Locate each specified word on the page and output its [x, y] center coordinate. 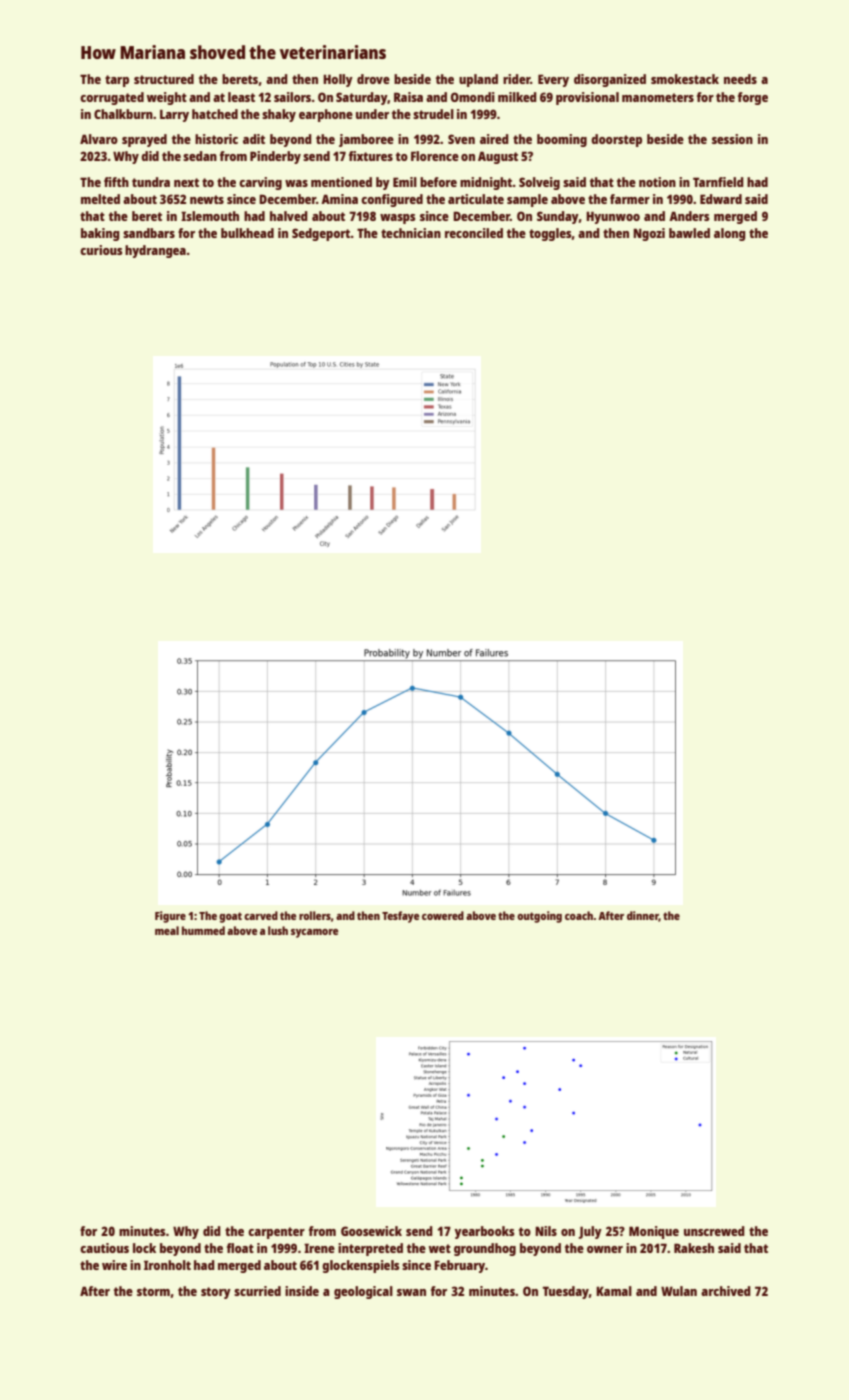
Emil [405, 182]
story [216, 1293]
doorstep [616, 140]
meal [167, 930]
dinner [643, 916]
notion [657, 182]
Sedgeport [321, 234]
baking [100, 234]
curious [101, 250]
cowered [443, 915]
